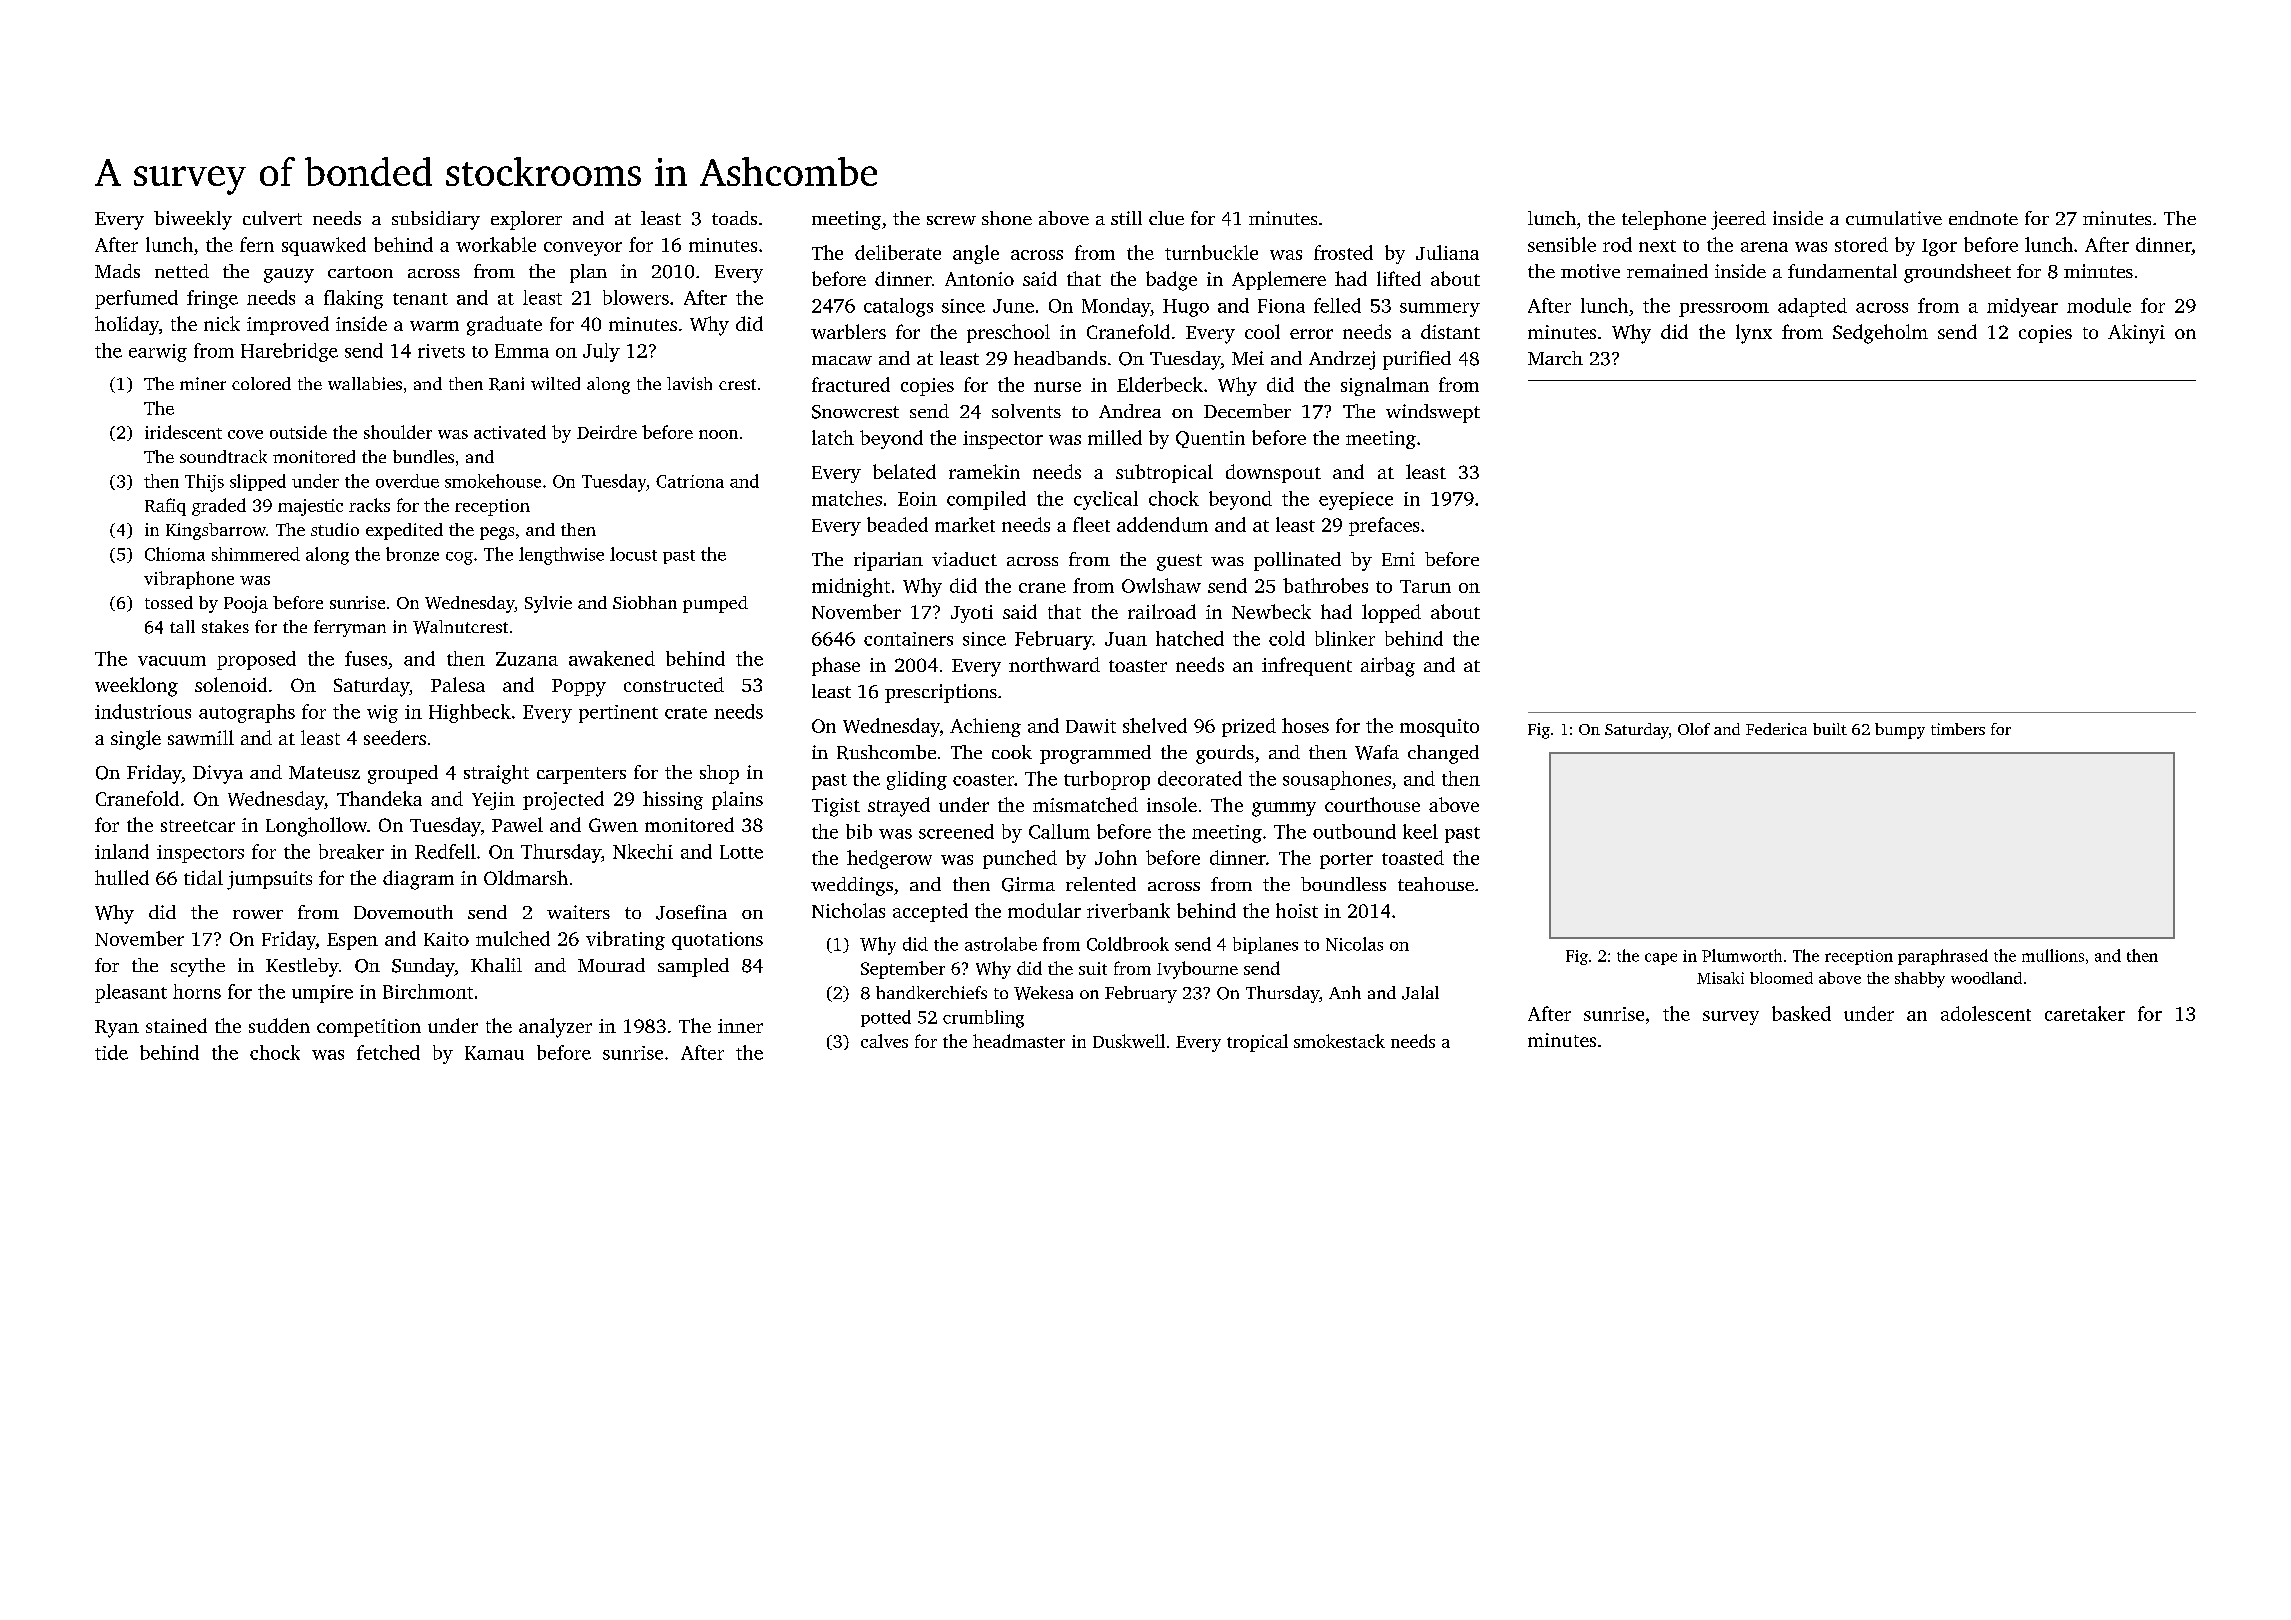 This screenshot has width=2291, height=1620. What do you see at coordinates (182, 271) in the screenshot?
I see `netted` at bounding box center [182, 271].
